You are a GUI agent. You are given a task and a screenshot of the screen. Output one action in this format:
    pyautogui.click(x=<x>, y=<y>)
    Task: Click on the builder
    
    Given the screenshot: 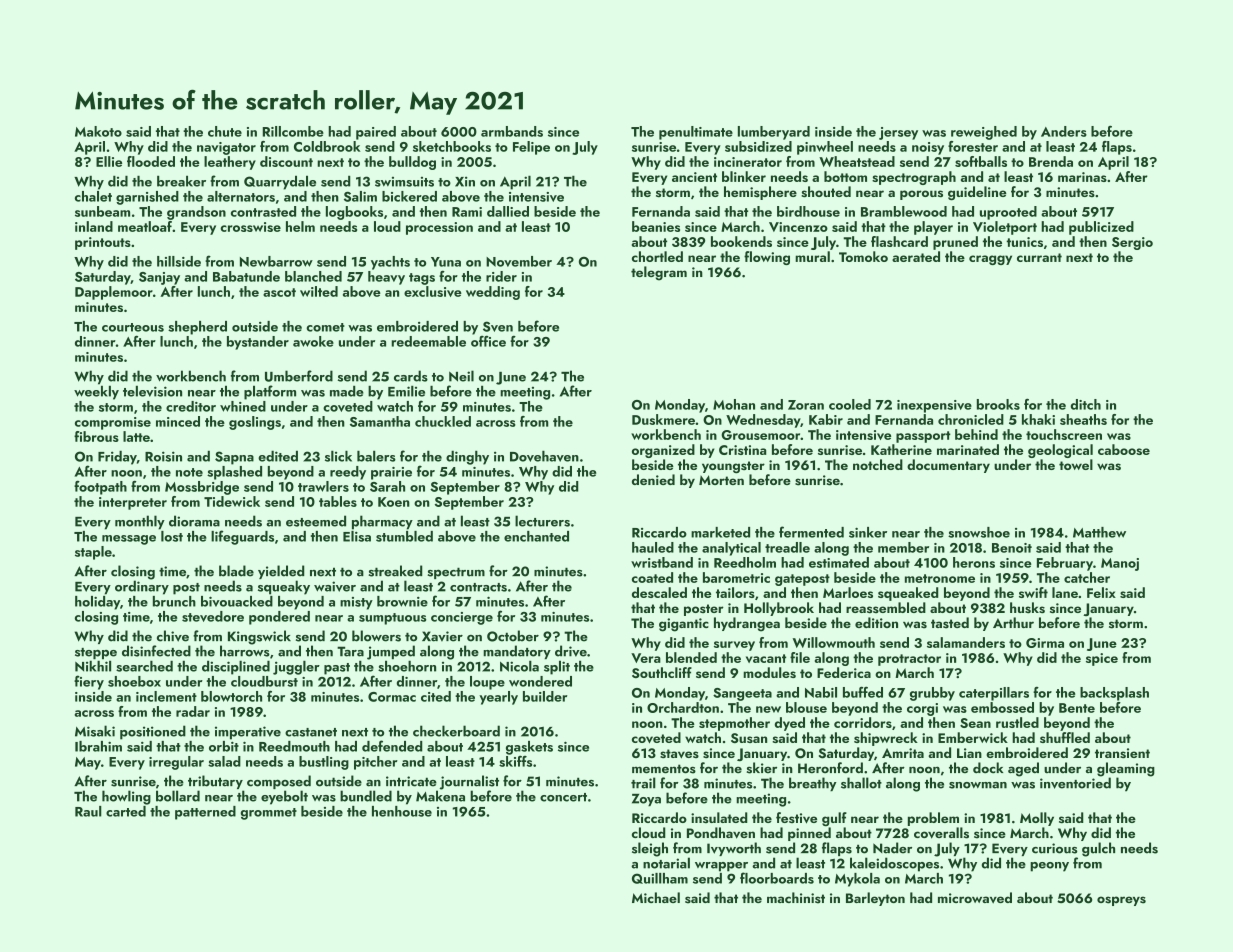 What is the action you would take?
    pyautogui.click(x=545, y=696)
